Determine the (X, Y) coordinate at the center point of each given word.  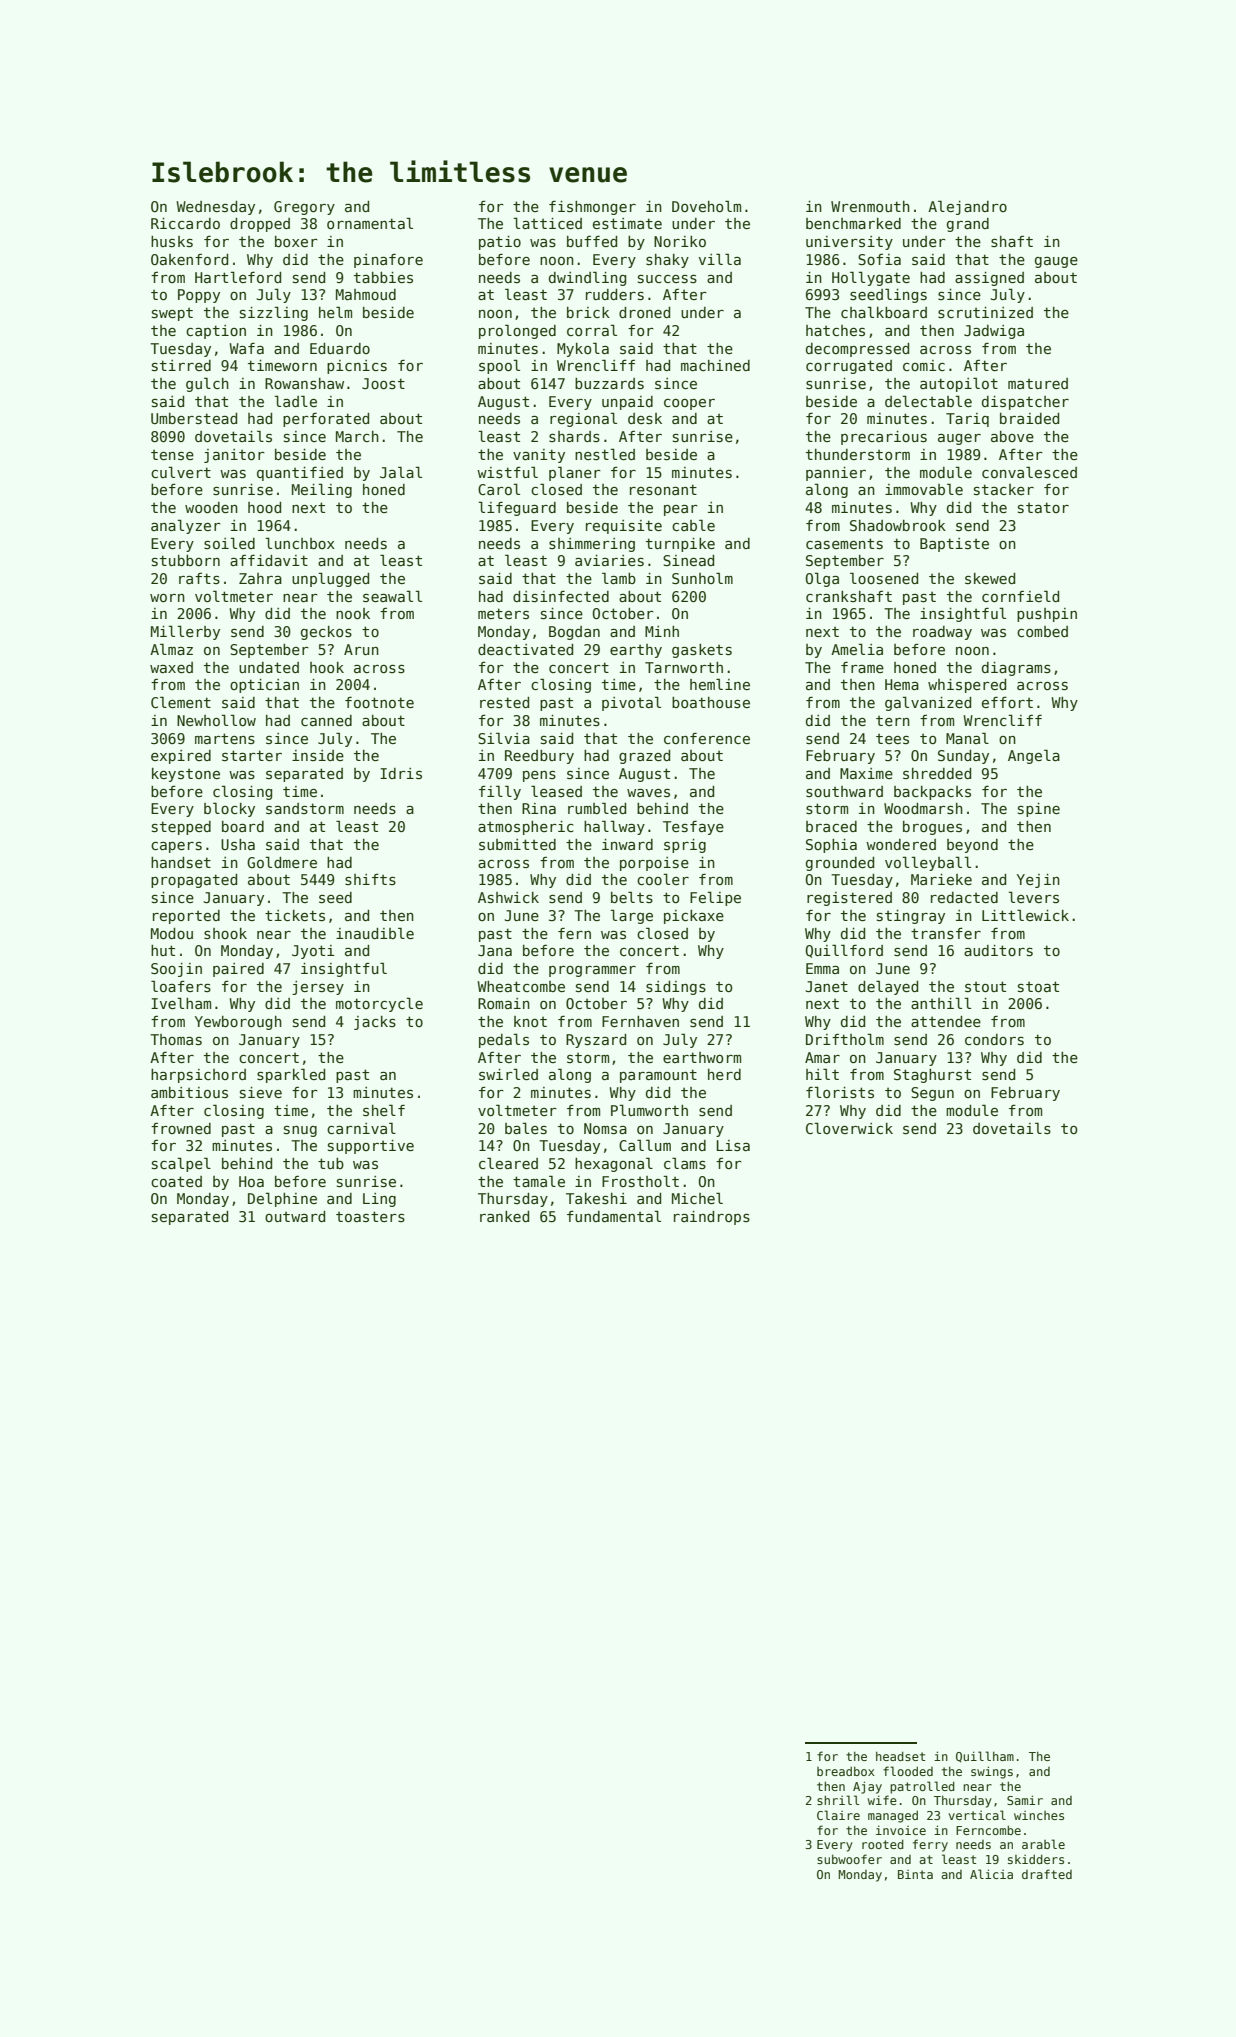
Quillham (985, 1757)
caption (216, 332)
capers (176, 847)
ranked (504, 1216)
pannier (836, 474)
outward (295, 1216)
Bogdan (574, 633)
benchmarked (853, 223)
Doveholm (706, 206)
